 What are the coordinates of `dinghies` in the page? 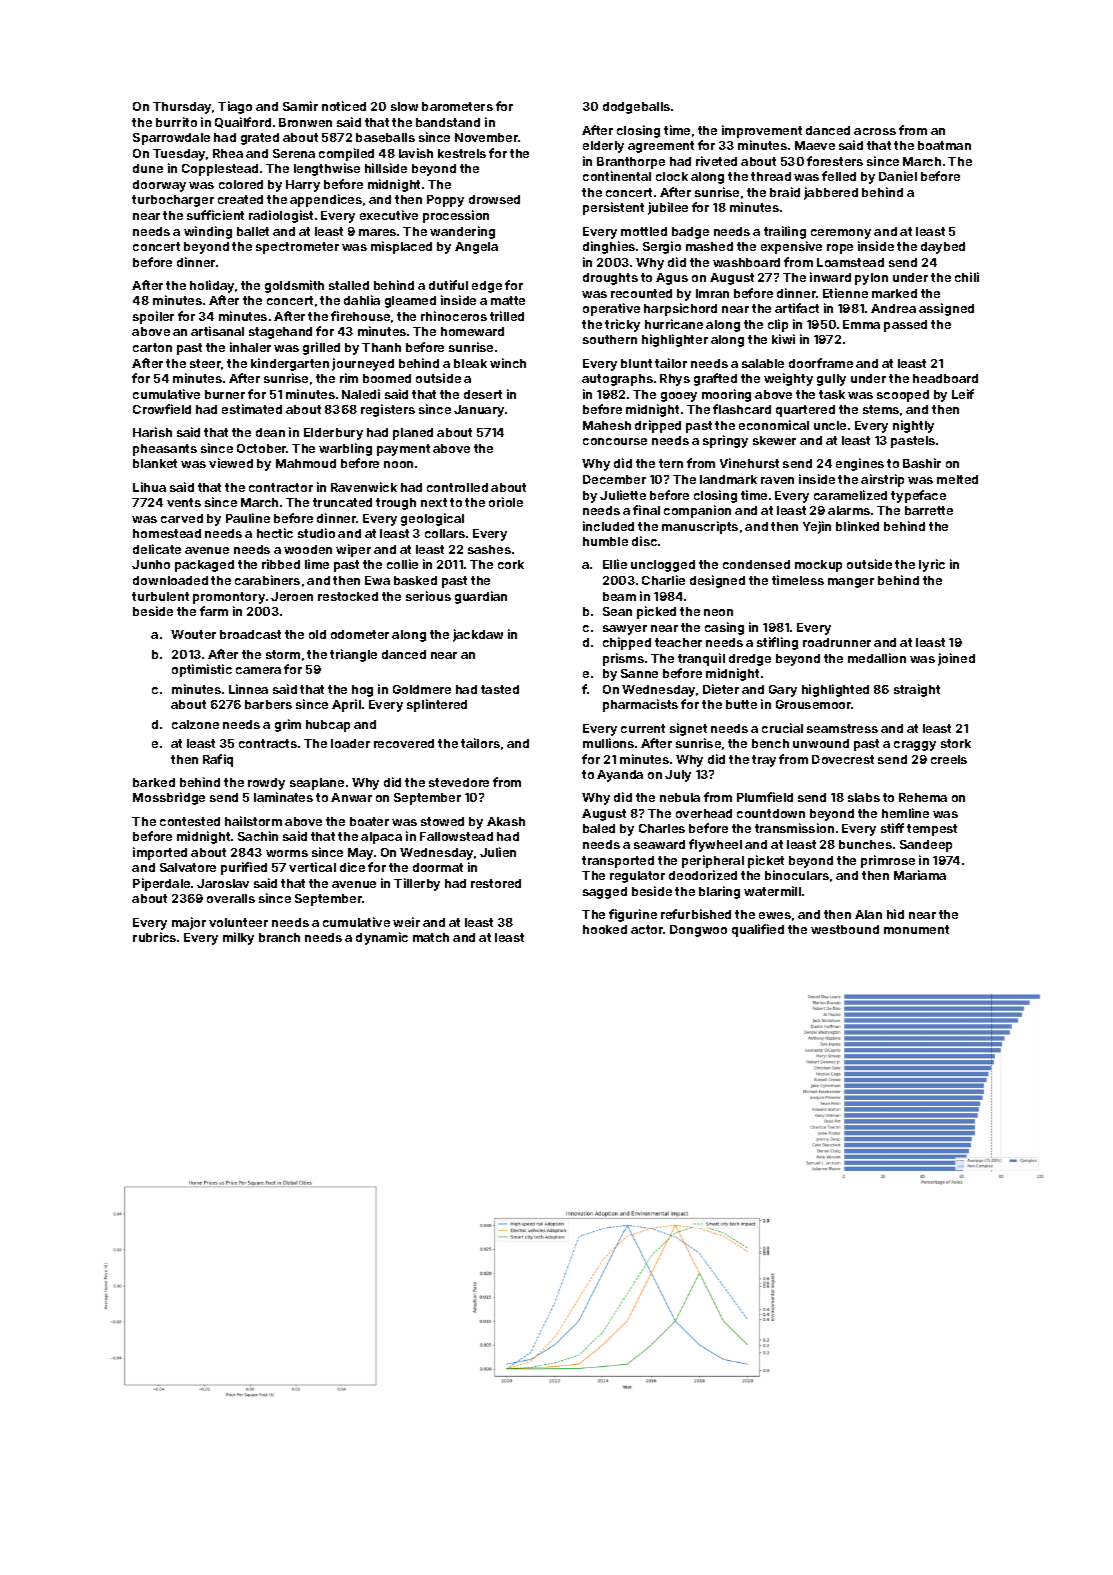 It's located at (609, 247).
